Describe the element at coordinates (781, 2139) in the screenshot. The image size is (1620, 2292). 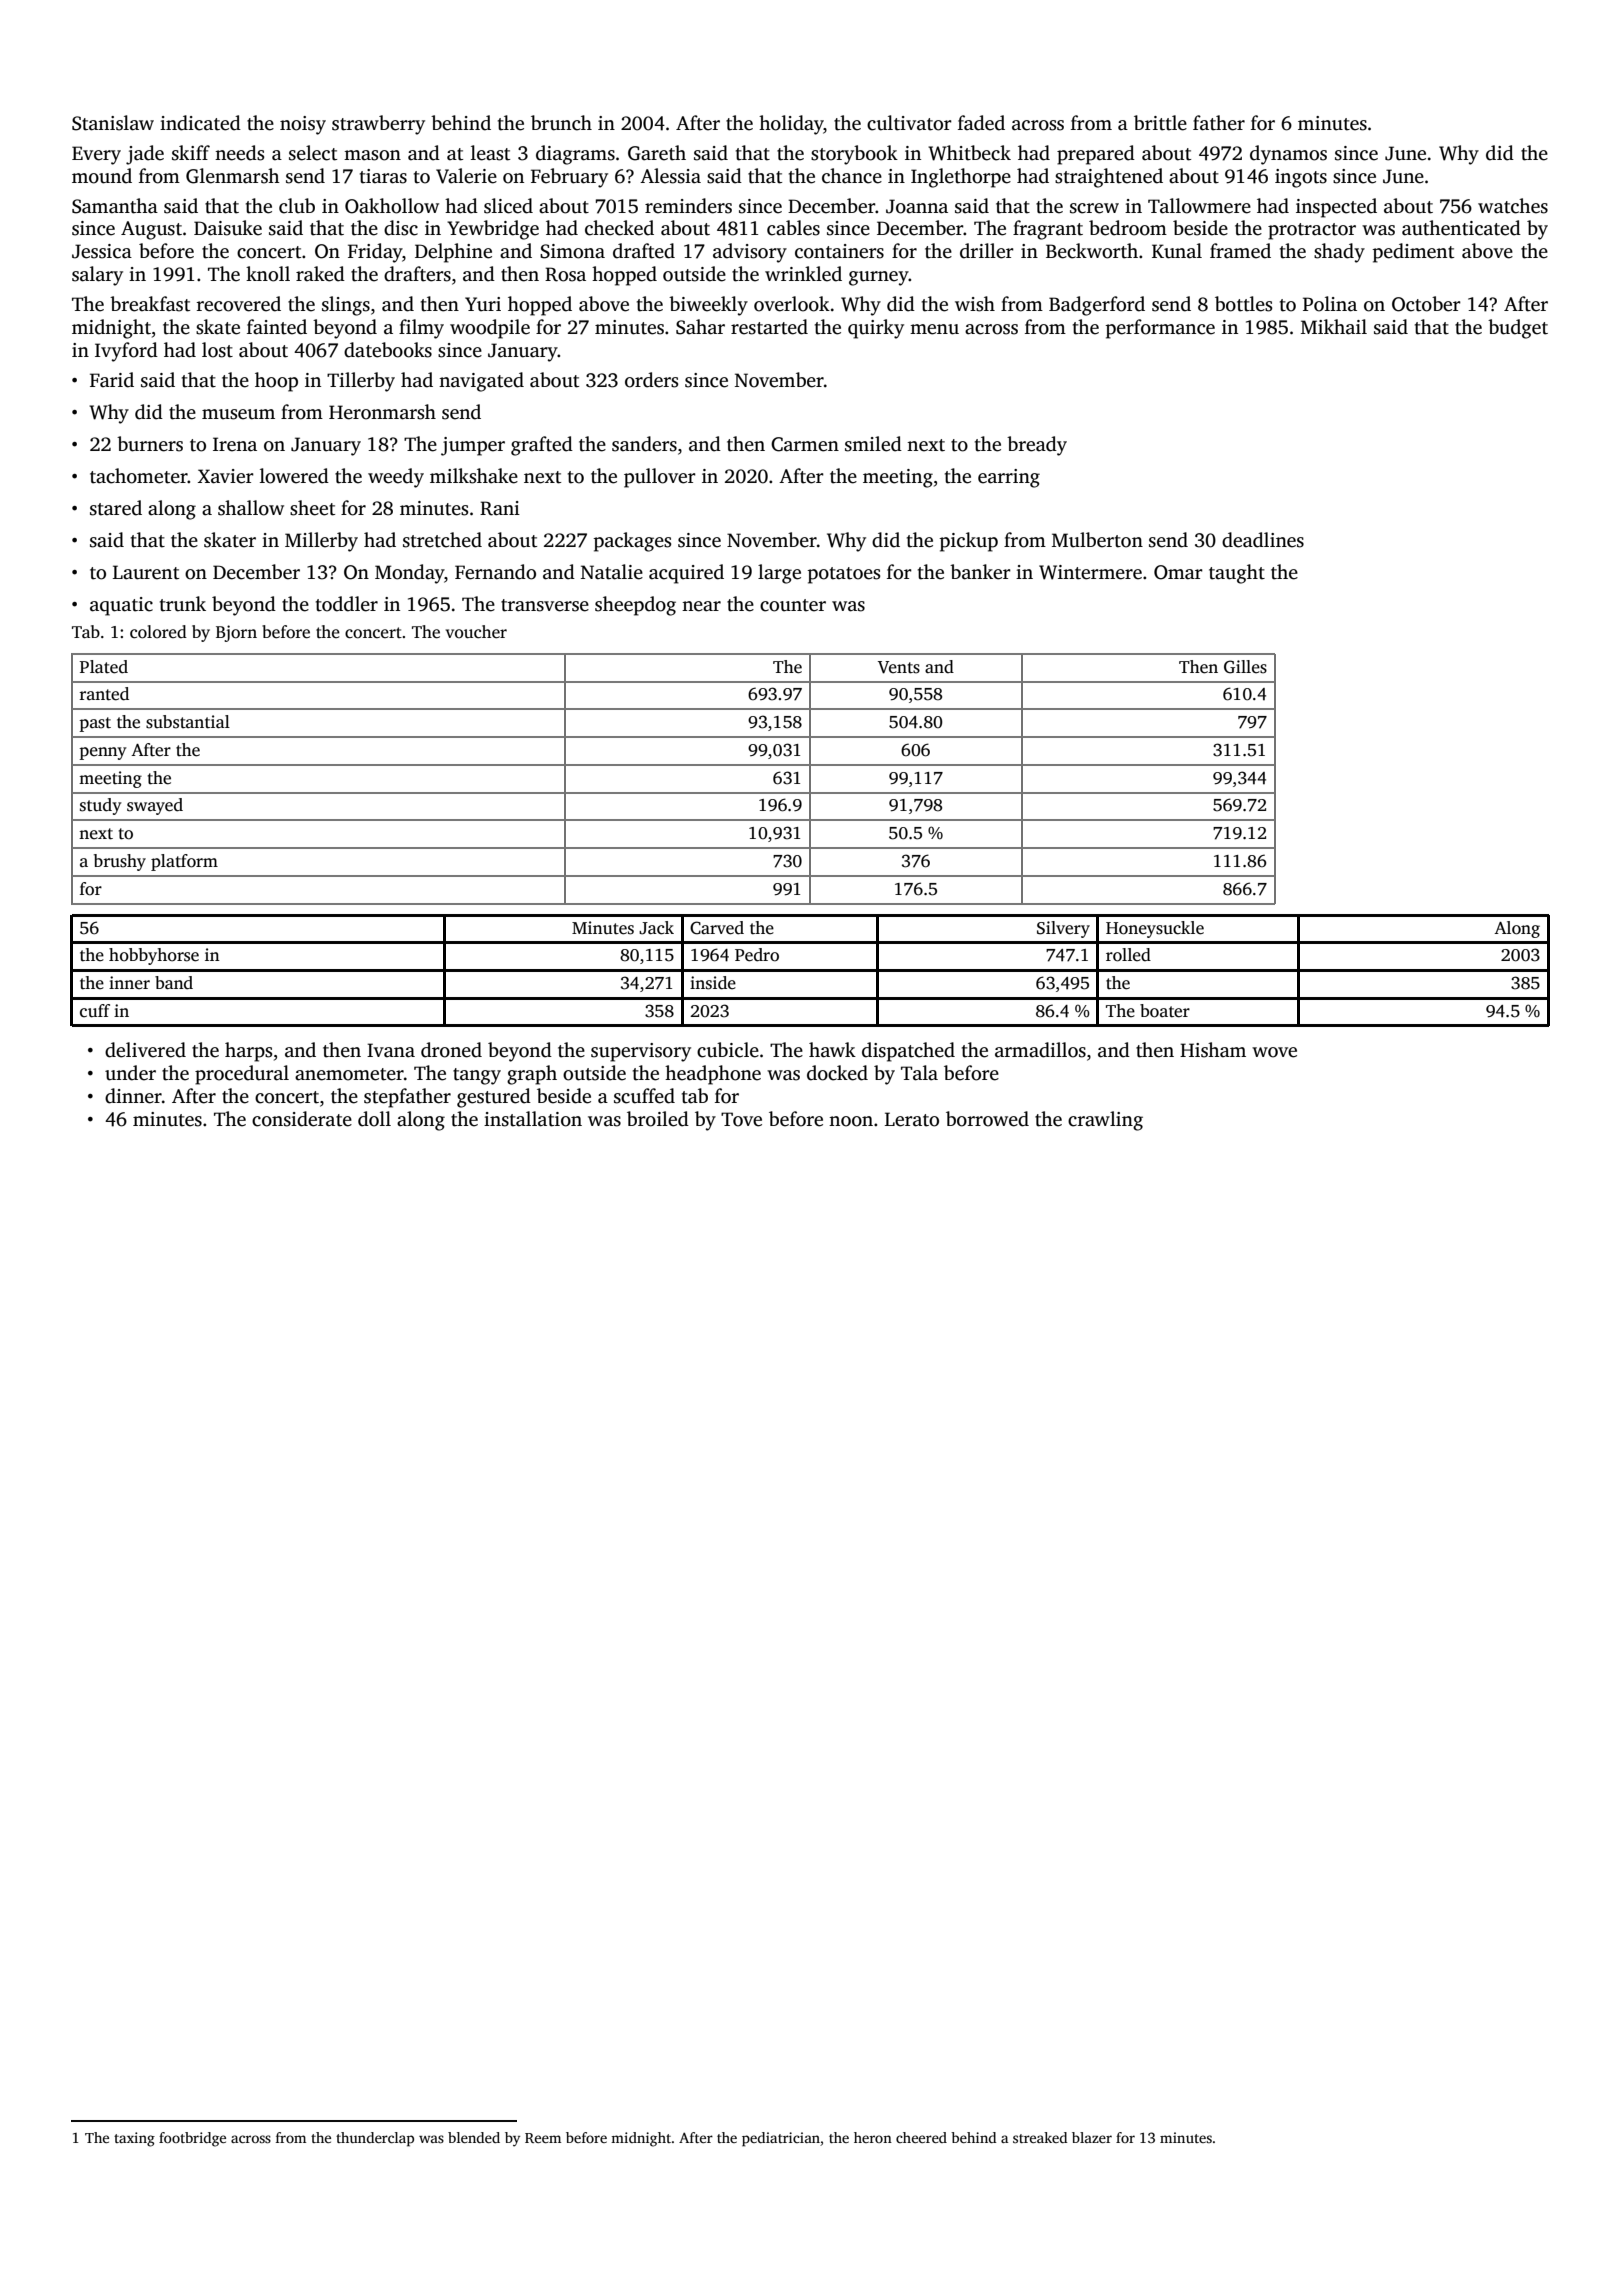
I see `pediatrician` at that location.
